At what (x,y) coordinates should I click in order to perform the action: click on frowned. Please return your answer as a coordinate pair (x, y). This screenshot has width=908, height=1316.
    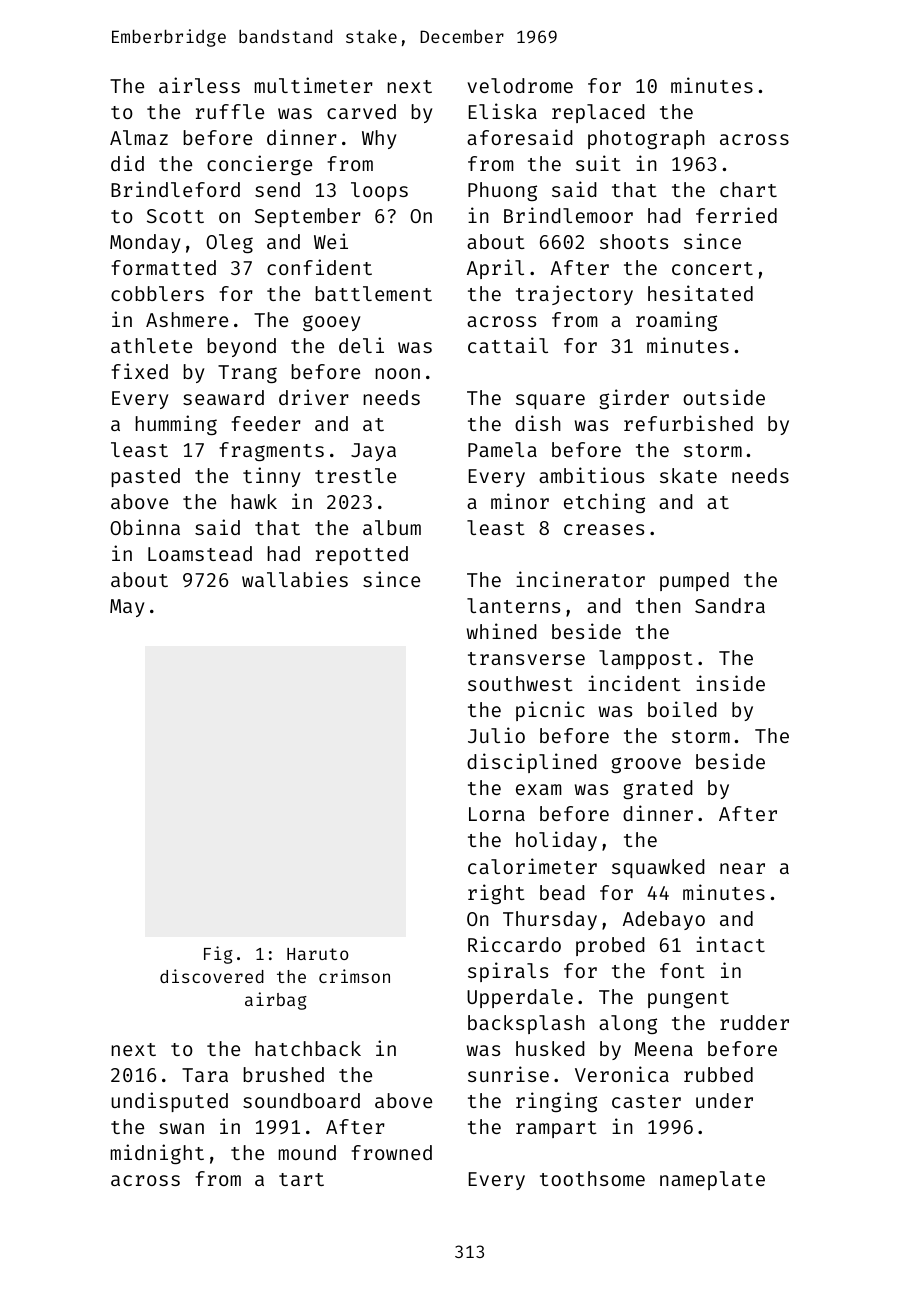
    Looking at the image, I should click on (391, 1152).
